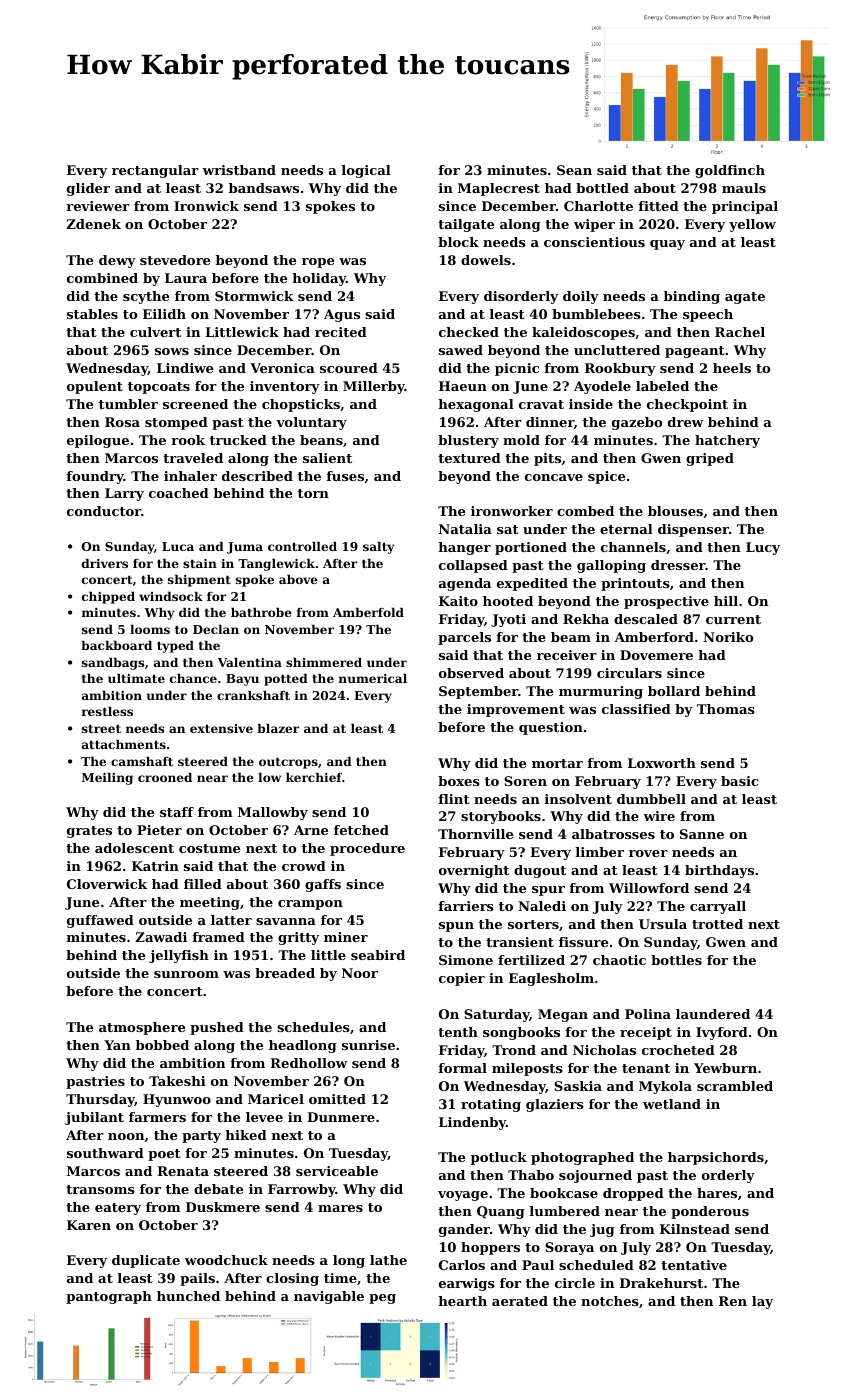 This screenshot has height=1400, width=849. I want to click on logical, so click(366, 171).
